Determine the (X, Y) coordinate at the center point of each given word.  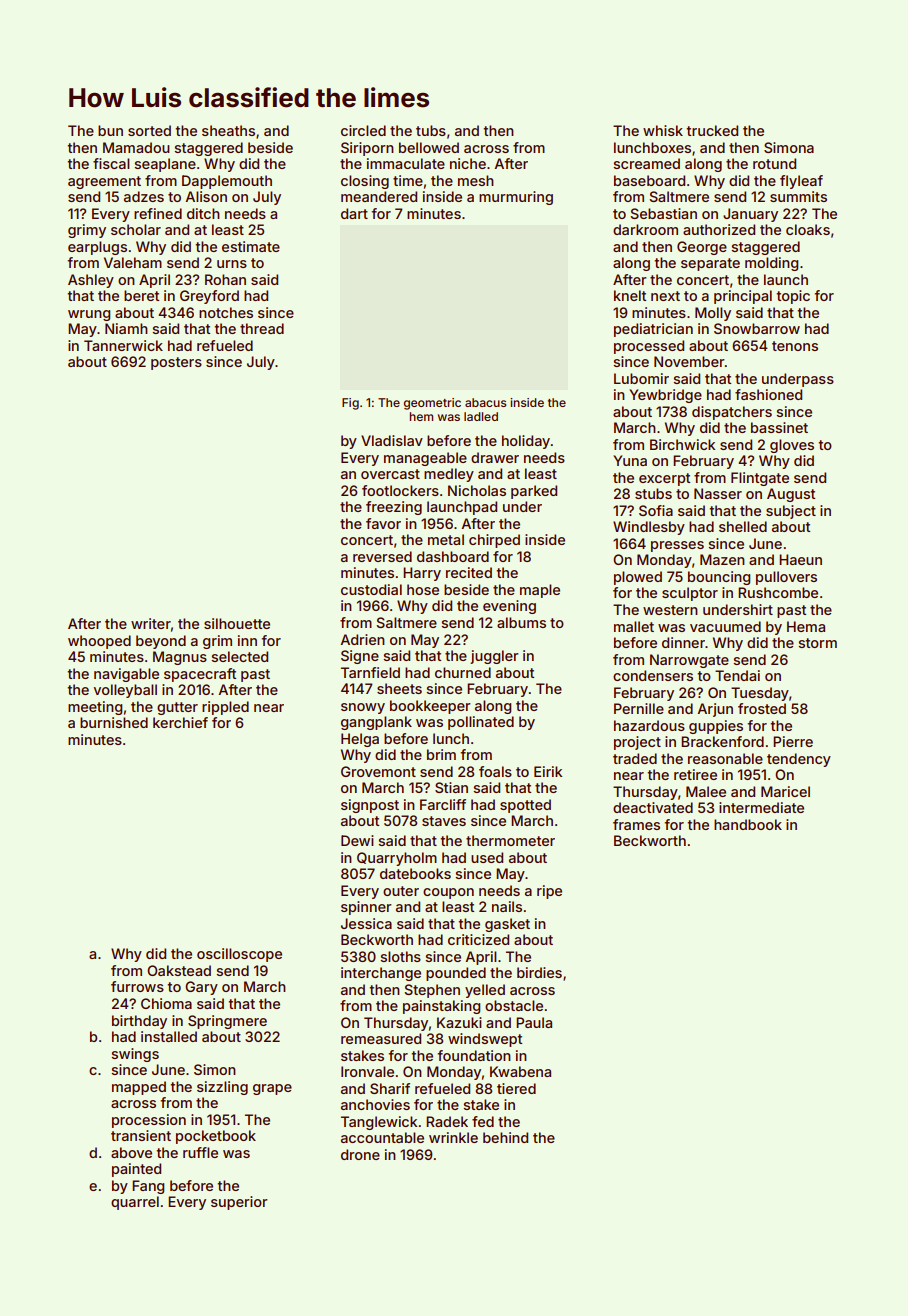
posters (176, 363)
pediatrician (653, 330)
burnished (114, 722)
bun (110, 130)
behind (505, 1137)
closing (365, 182)
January (750, 215)
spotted (525, 806)
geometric (432, 404)
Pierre (793, 741)
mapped (139, 1088)
